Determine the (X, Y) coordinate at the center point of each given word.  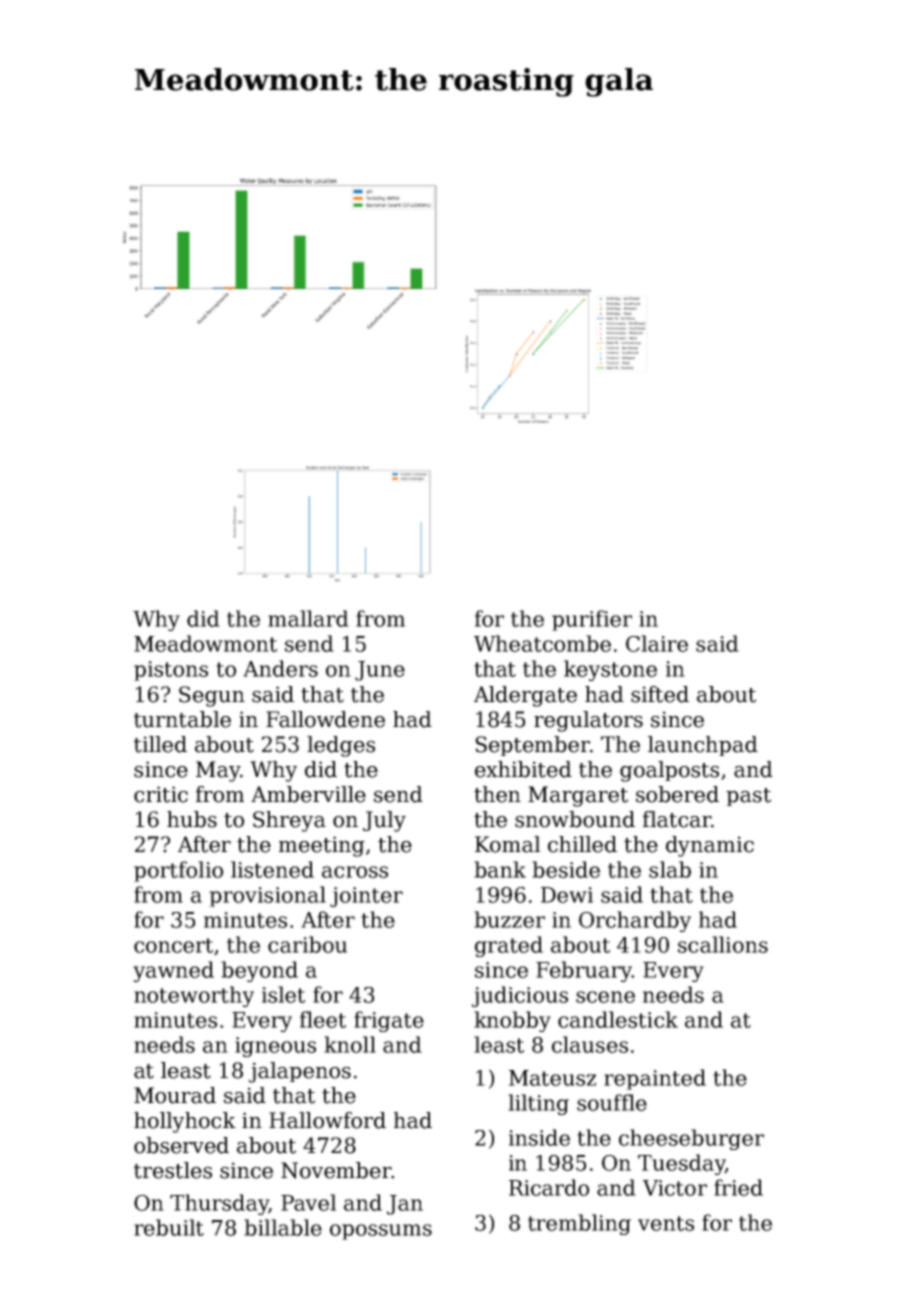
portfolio (178, 871)
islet (283, 994)
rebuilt (169, 1227)
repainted (655, 1079)
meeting (322, 846)
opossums (381, 1232)
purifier (592, 620)
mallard (308, 618)
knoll (350, 1044)
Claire (657, 643)
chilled (582, 844)
